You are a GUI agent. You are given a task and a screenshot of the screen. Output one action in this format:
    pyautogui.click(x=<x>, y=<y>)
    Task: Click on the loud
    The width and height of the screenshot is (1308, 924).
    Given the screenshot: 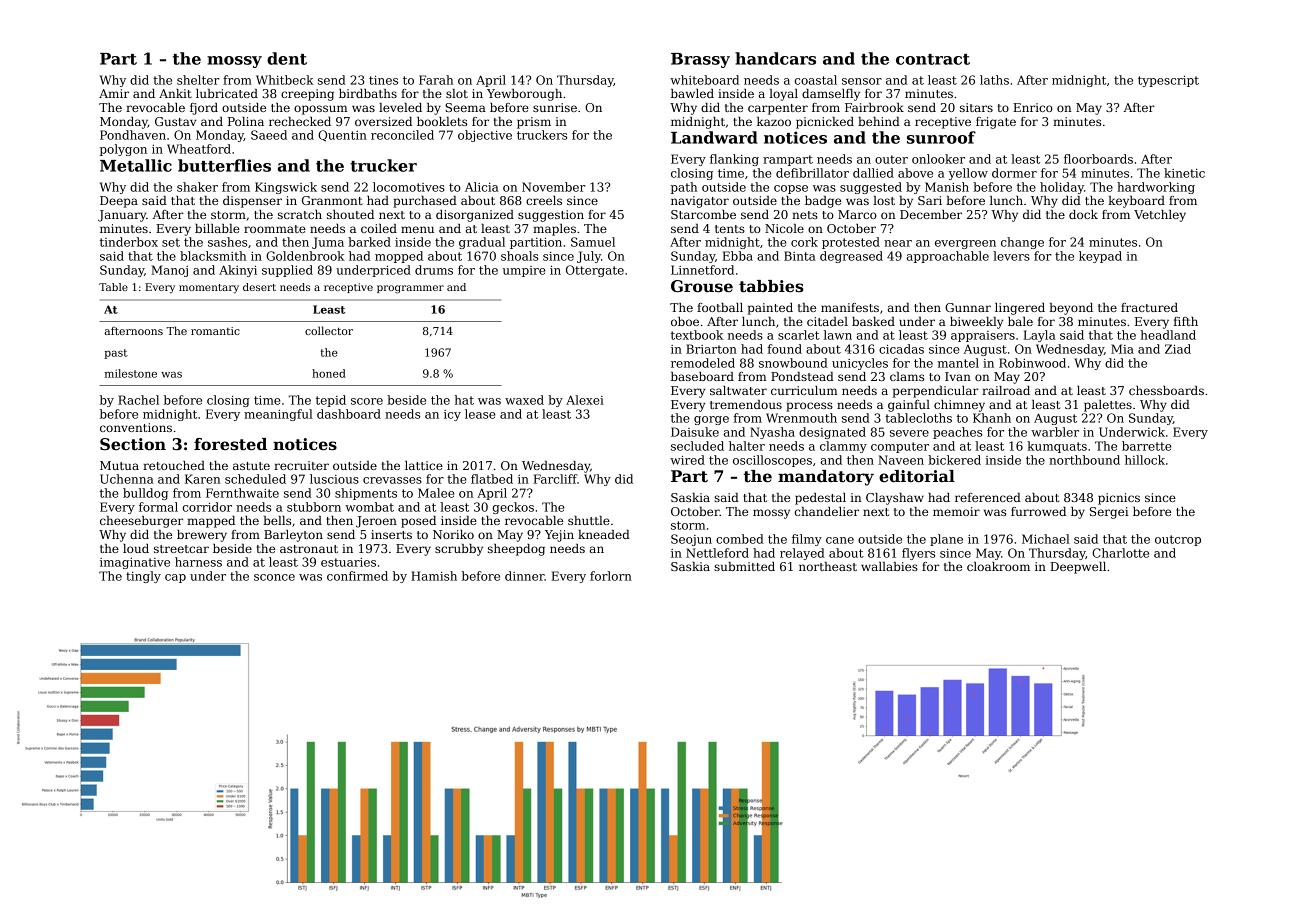 What is the action you would take?
    pyautogui.click(x=136, y=548)
